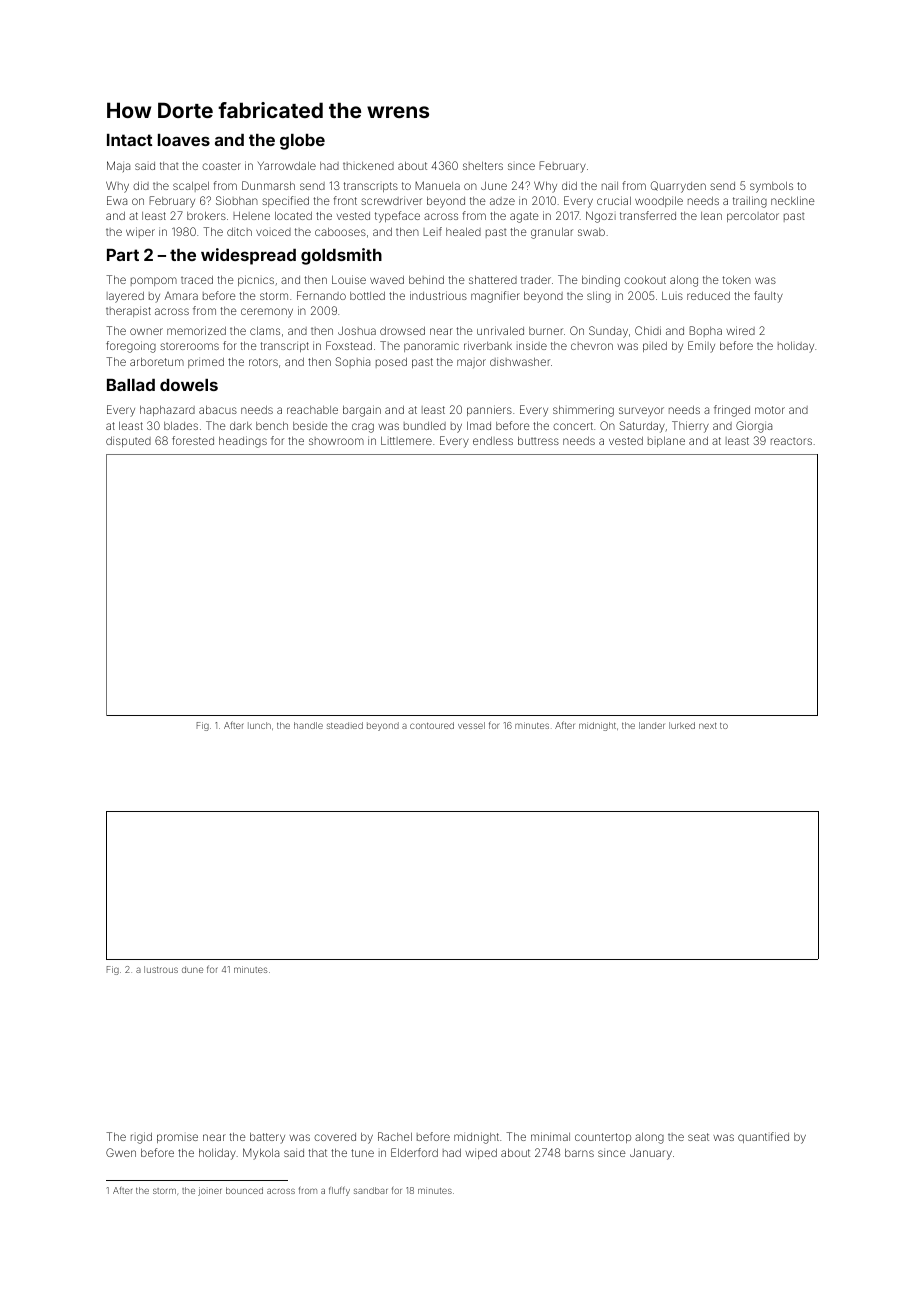 Image resolution: width=924 pixels, height=1308 pixels. I want to click on Amara, so click(181, 296).
